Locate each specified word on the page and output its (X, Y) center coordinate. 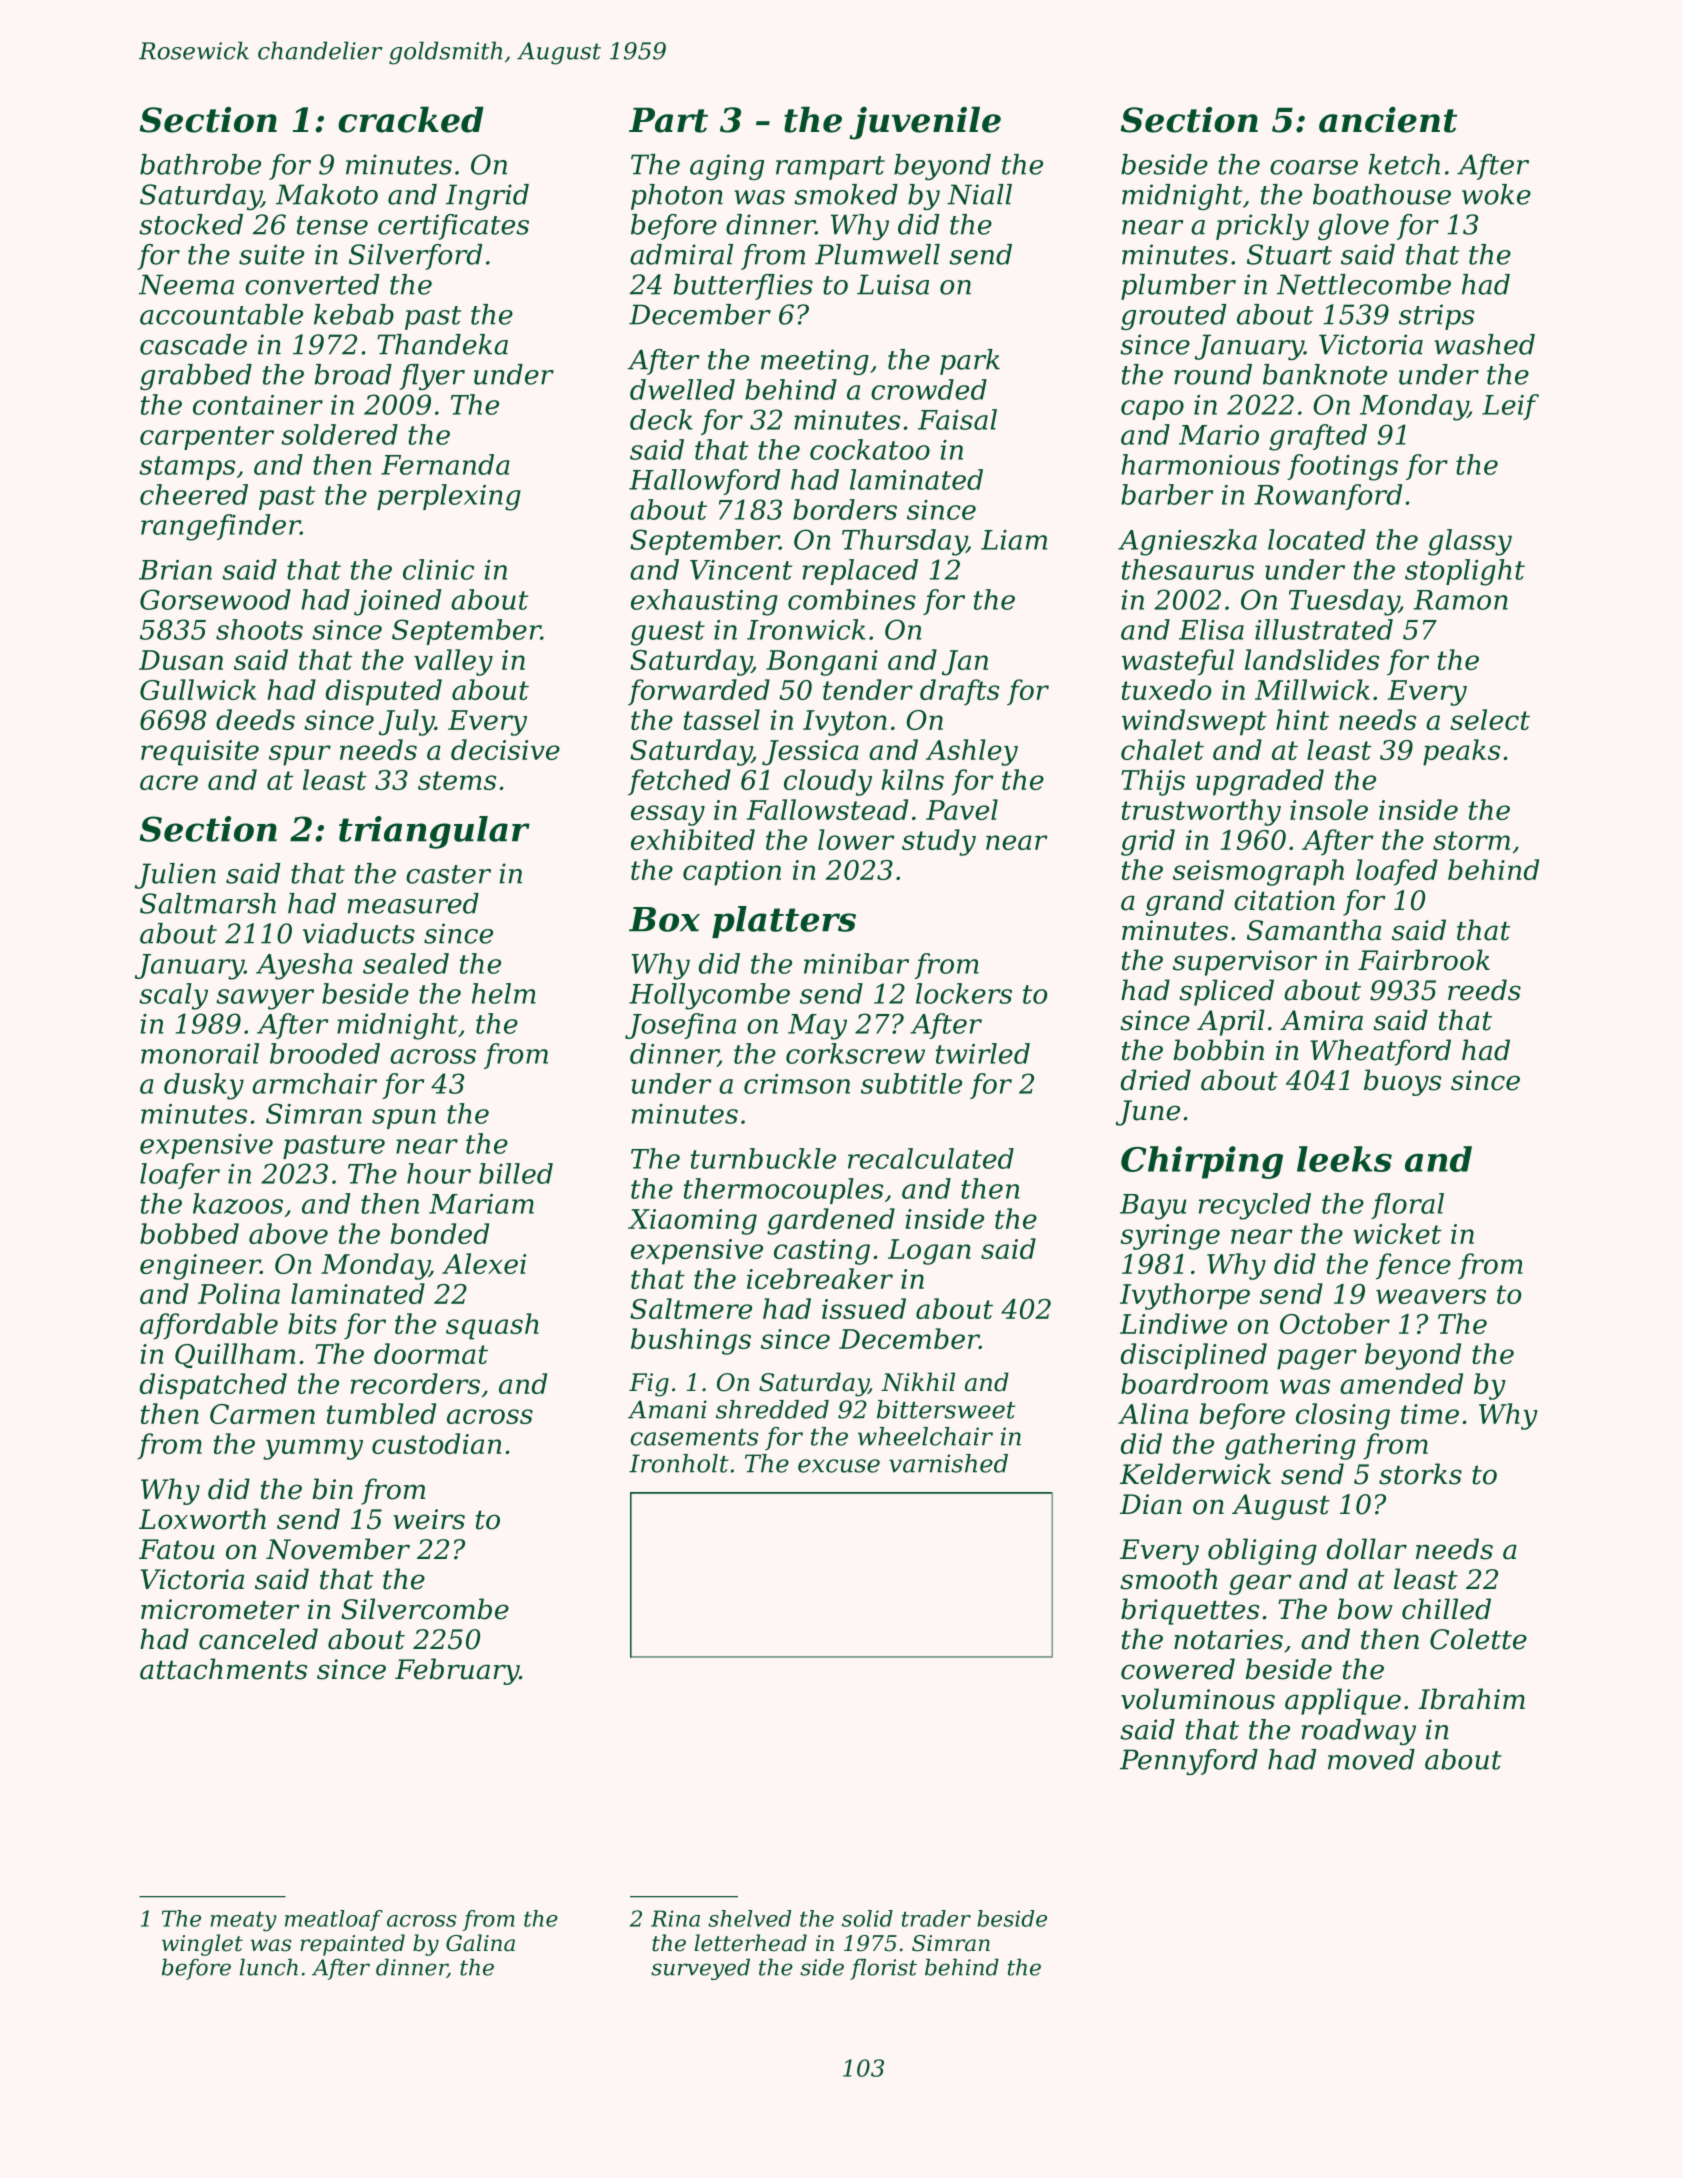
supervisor (1245, 963)
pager (1317, 1359)
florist (883, 1969)
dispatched (213, 1386)
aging (727, 167)
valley (453, 662)
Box (664, 919)
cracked (411, 119)
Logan (929, 1252)
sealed (406, 963)
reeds (1484, 990)
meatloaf (334, 1920)
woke (1496, 194)
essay (668, 815)
